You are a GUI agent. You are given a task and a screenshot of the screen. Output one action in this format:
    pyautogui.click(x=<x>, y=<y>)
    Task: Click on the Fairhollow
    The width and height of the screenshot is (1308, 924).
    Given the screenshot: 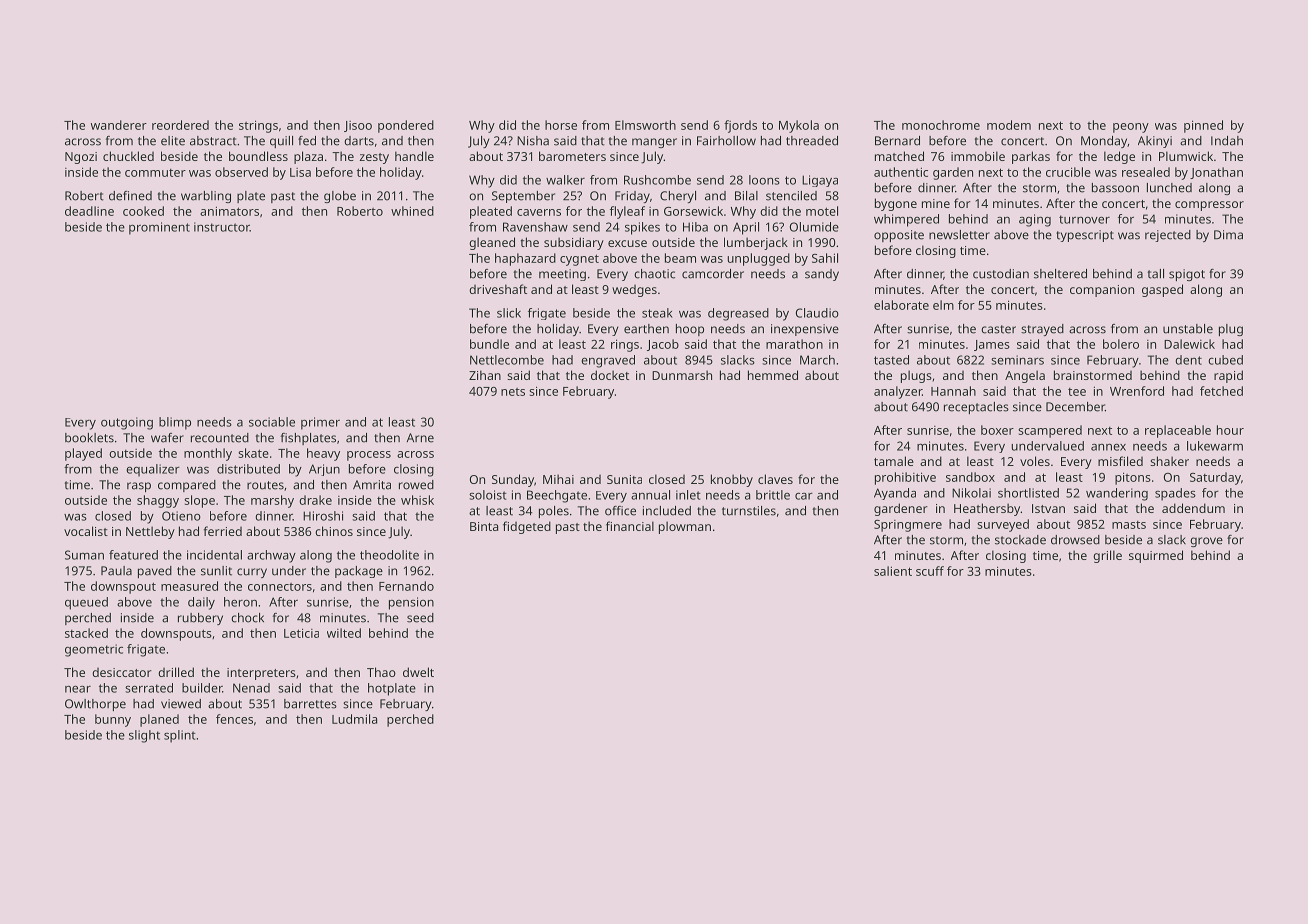 What is the action you would take?
    pyautogui.click(x=726, y=141)
